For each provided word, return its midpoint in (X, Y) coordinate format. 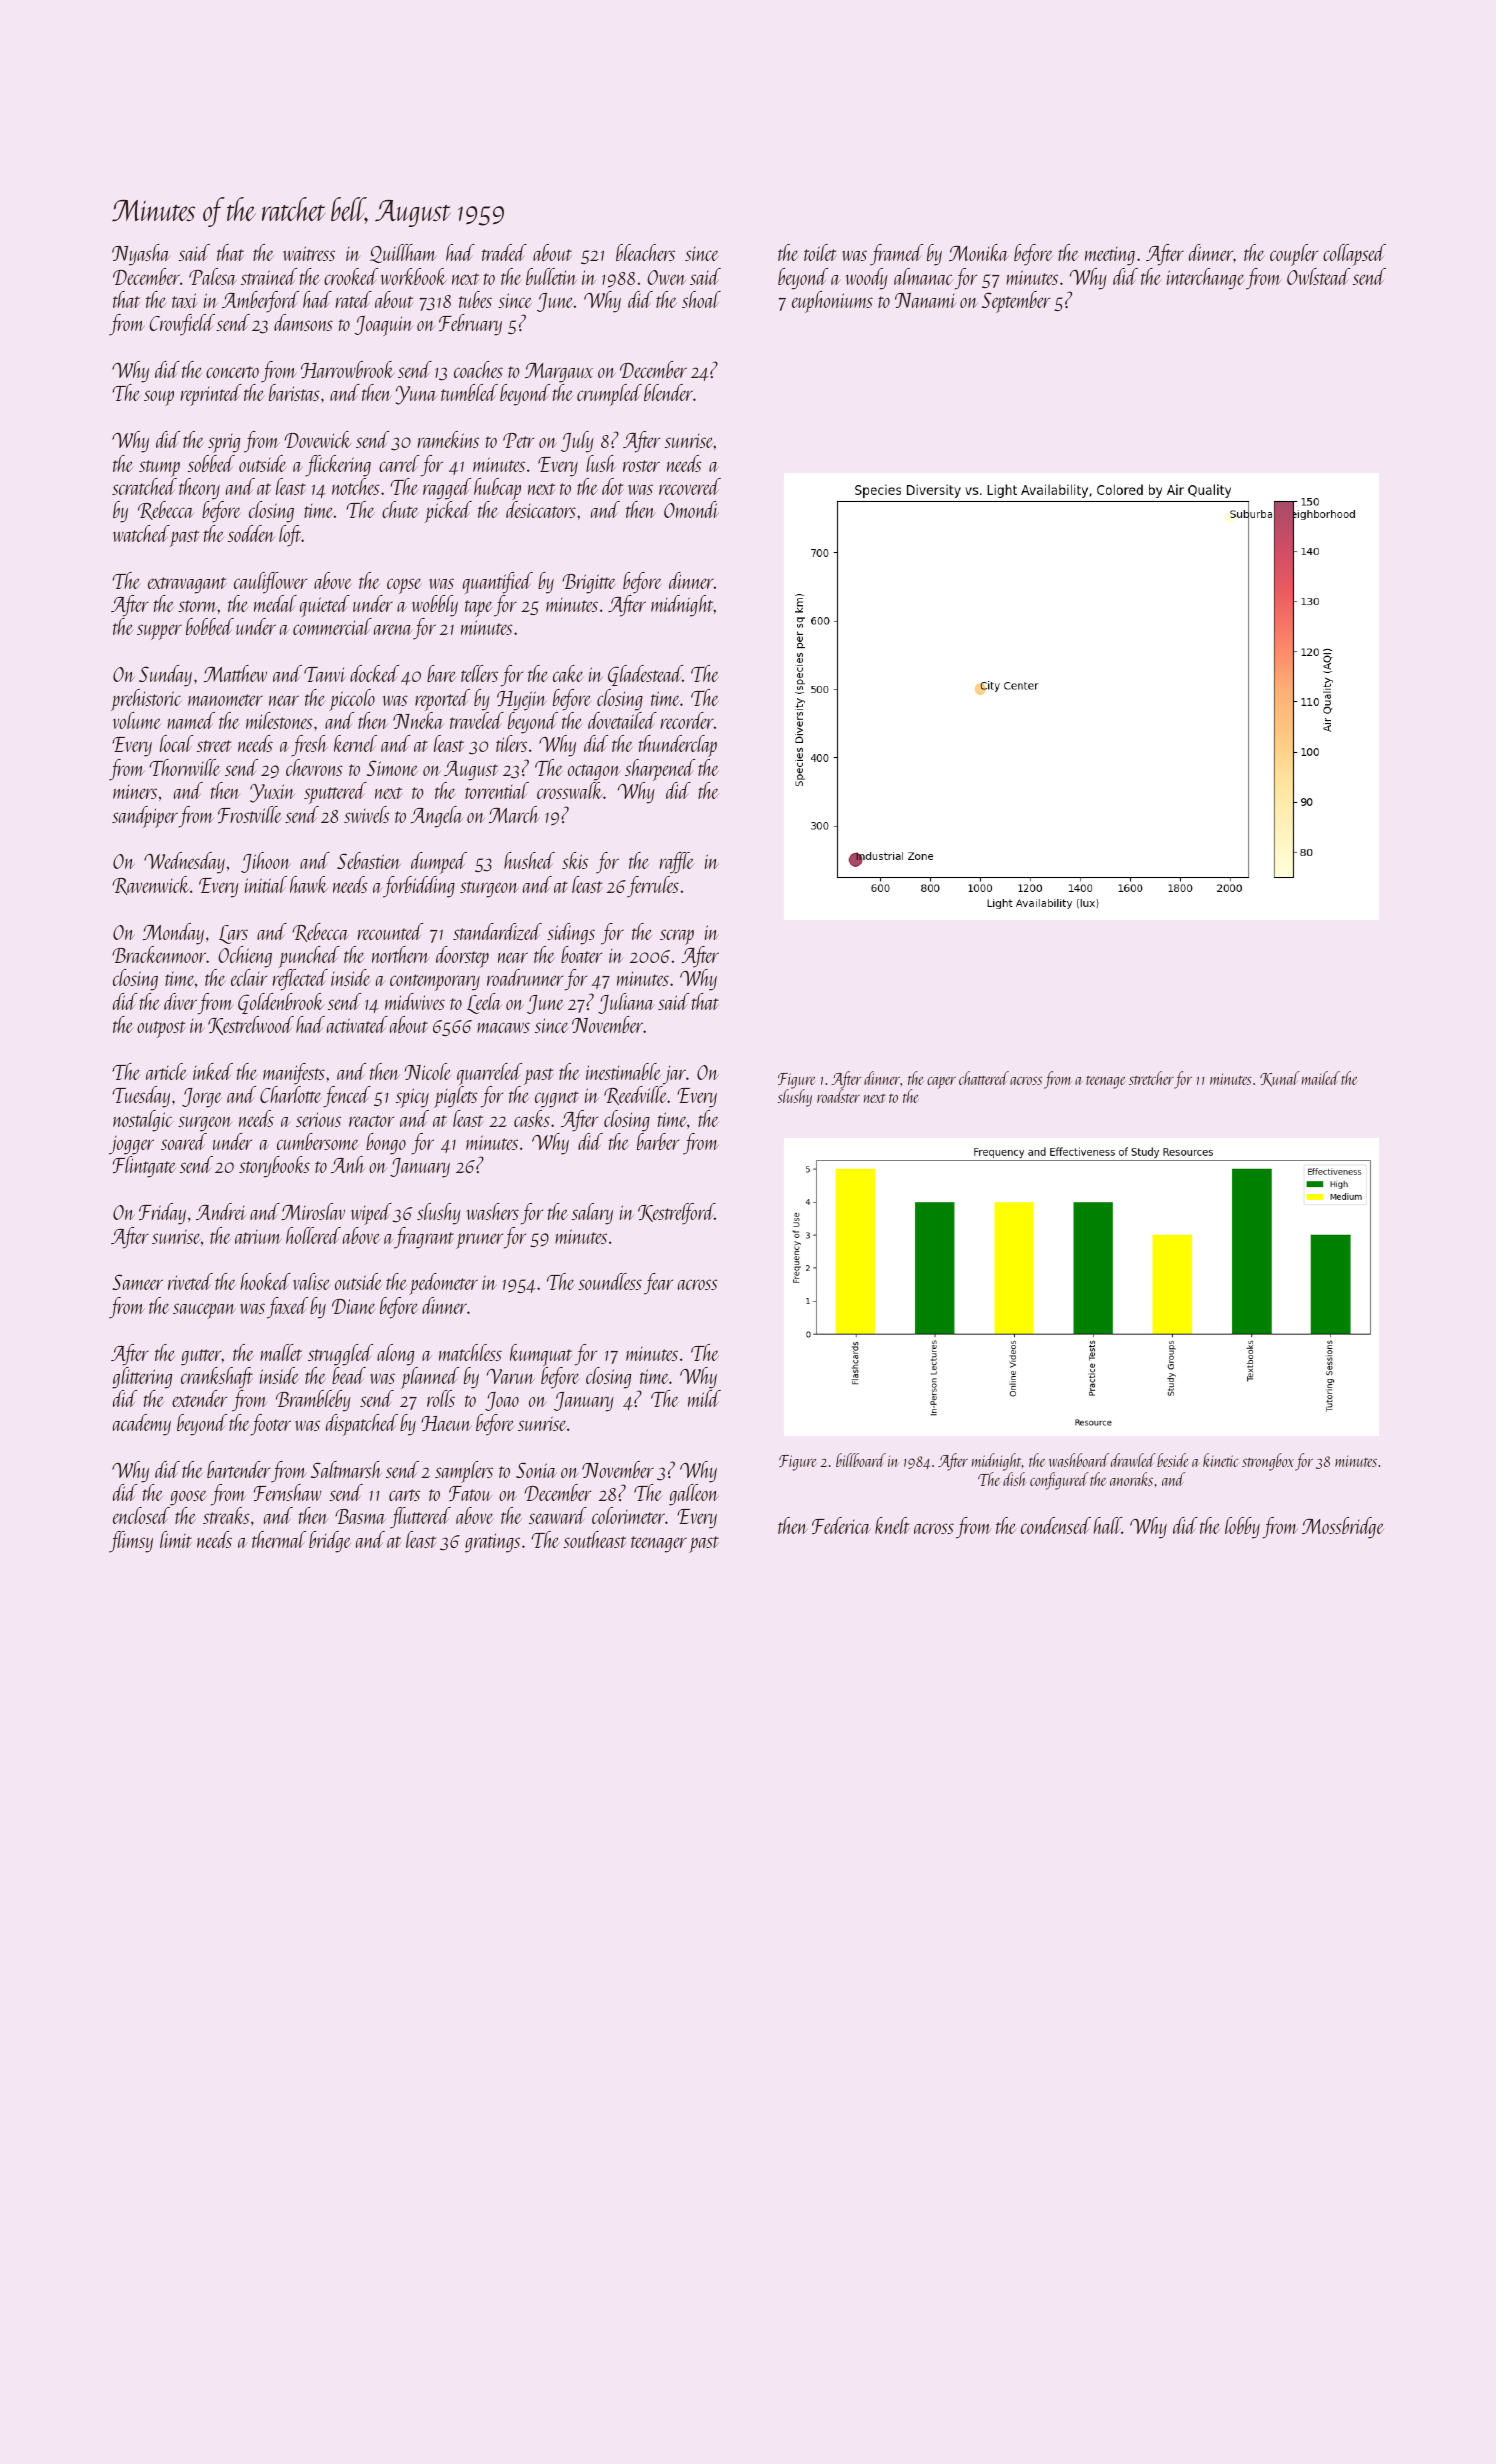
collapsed (1354, 255)
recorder (687, 720)
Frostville (250, 814)
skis (575, 860)
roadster (838, 1096)
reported (442, 700)
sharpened (660, 770)
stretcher (1151, 1078)
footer (270, 1425)
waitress (309, 253)
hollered (313, 1235)
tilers (511, 743)
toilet (820, 252)
